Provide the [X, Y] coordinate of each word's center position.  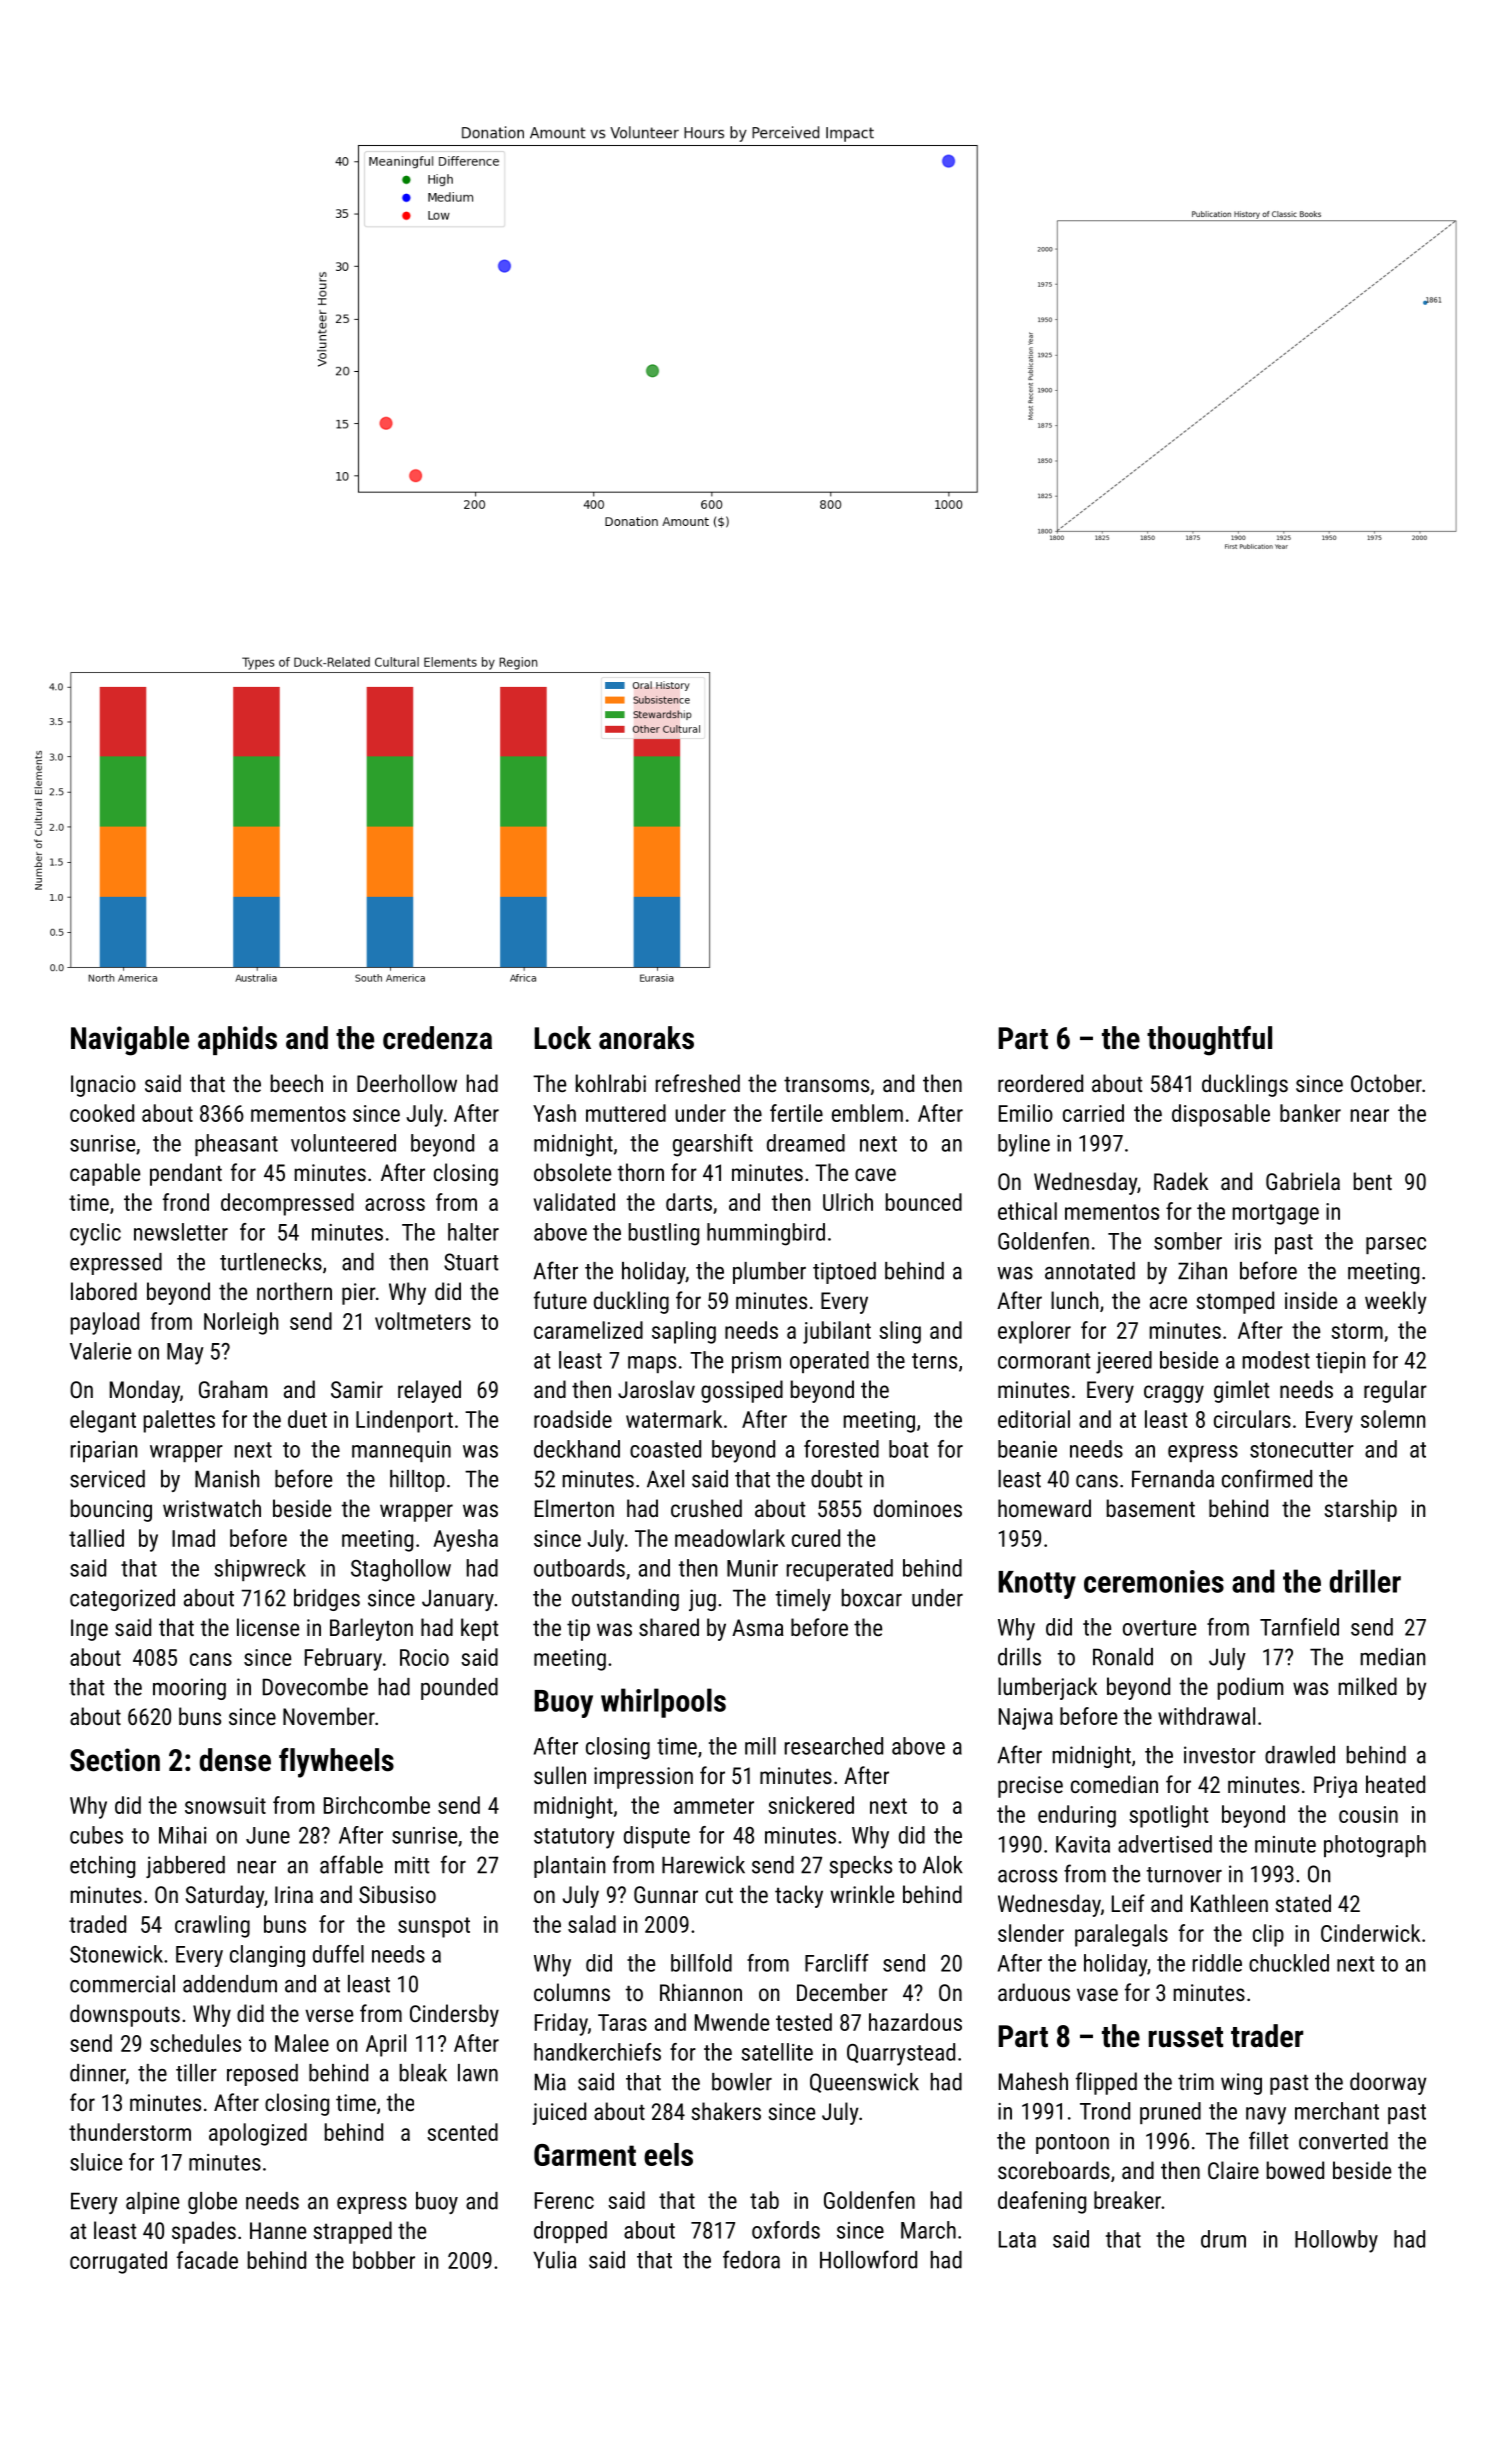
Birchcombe [377, 1805]
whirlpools [663, 1703]
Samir [357, 1389]
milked [1368, 1686]
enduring [1077, 1816]
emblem [867, 1113]
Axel [665, 1479]
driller [1365, 1581]
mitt [412, 1865]
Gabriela [1303, 1181]
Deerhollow [407, 1083]
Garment [585, 2155]
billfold [701, 1963]
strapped [353, 2232]
